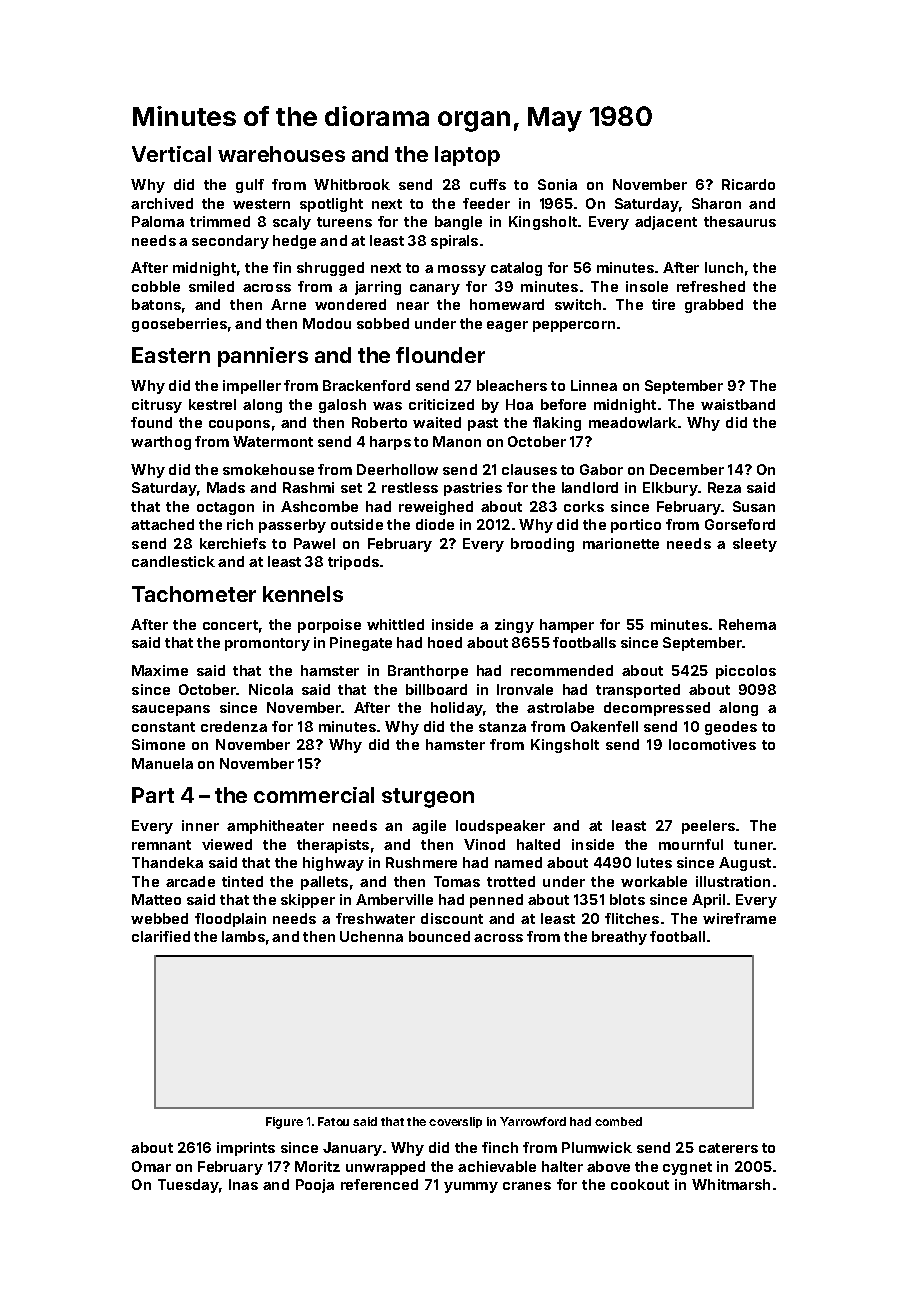 Image resolution: width=908 pixels, height=1316 pixels. What do you see at coordinates (439, 936) in the screenshot?
I see `bounced` at bounding box center [439, 936].
